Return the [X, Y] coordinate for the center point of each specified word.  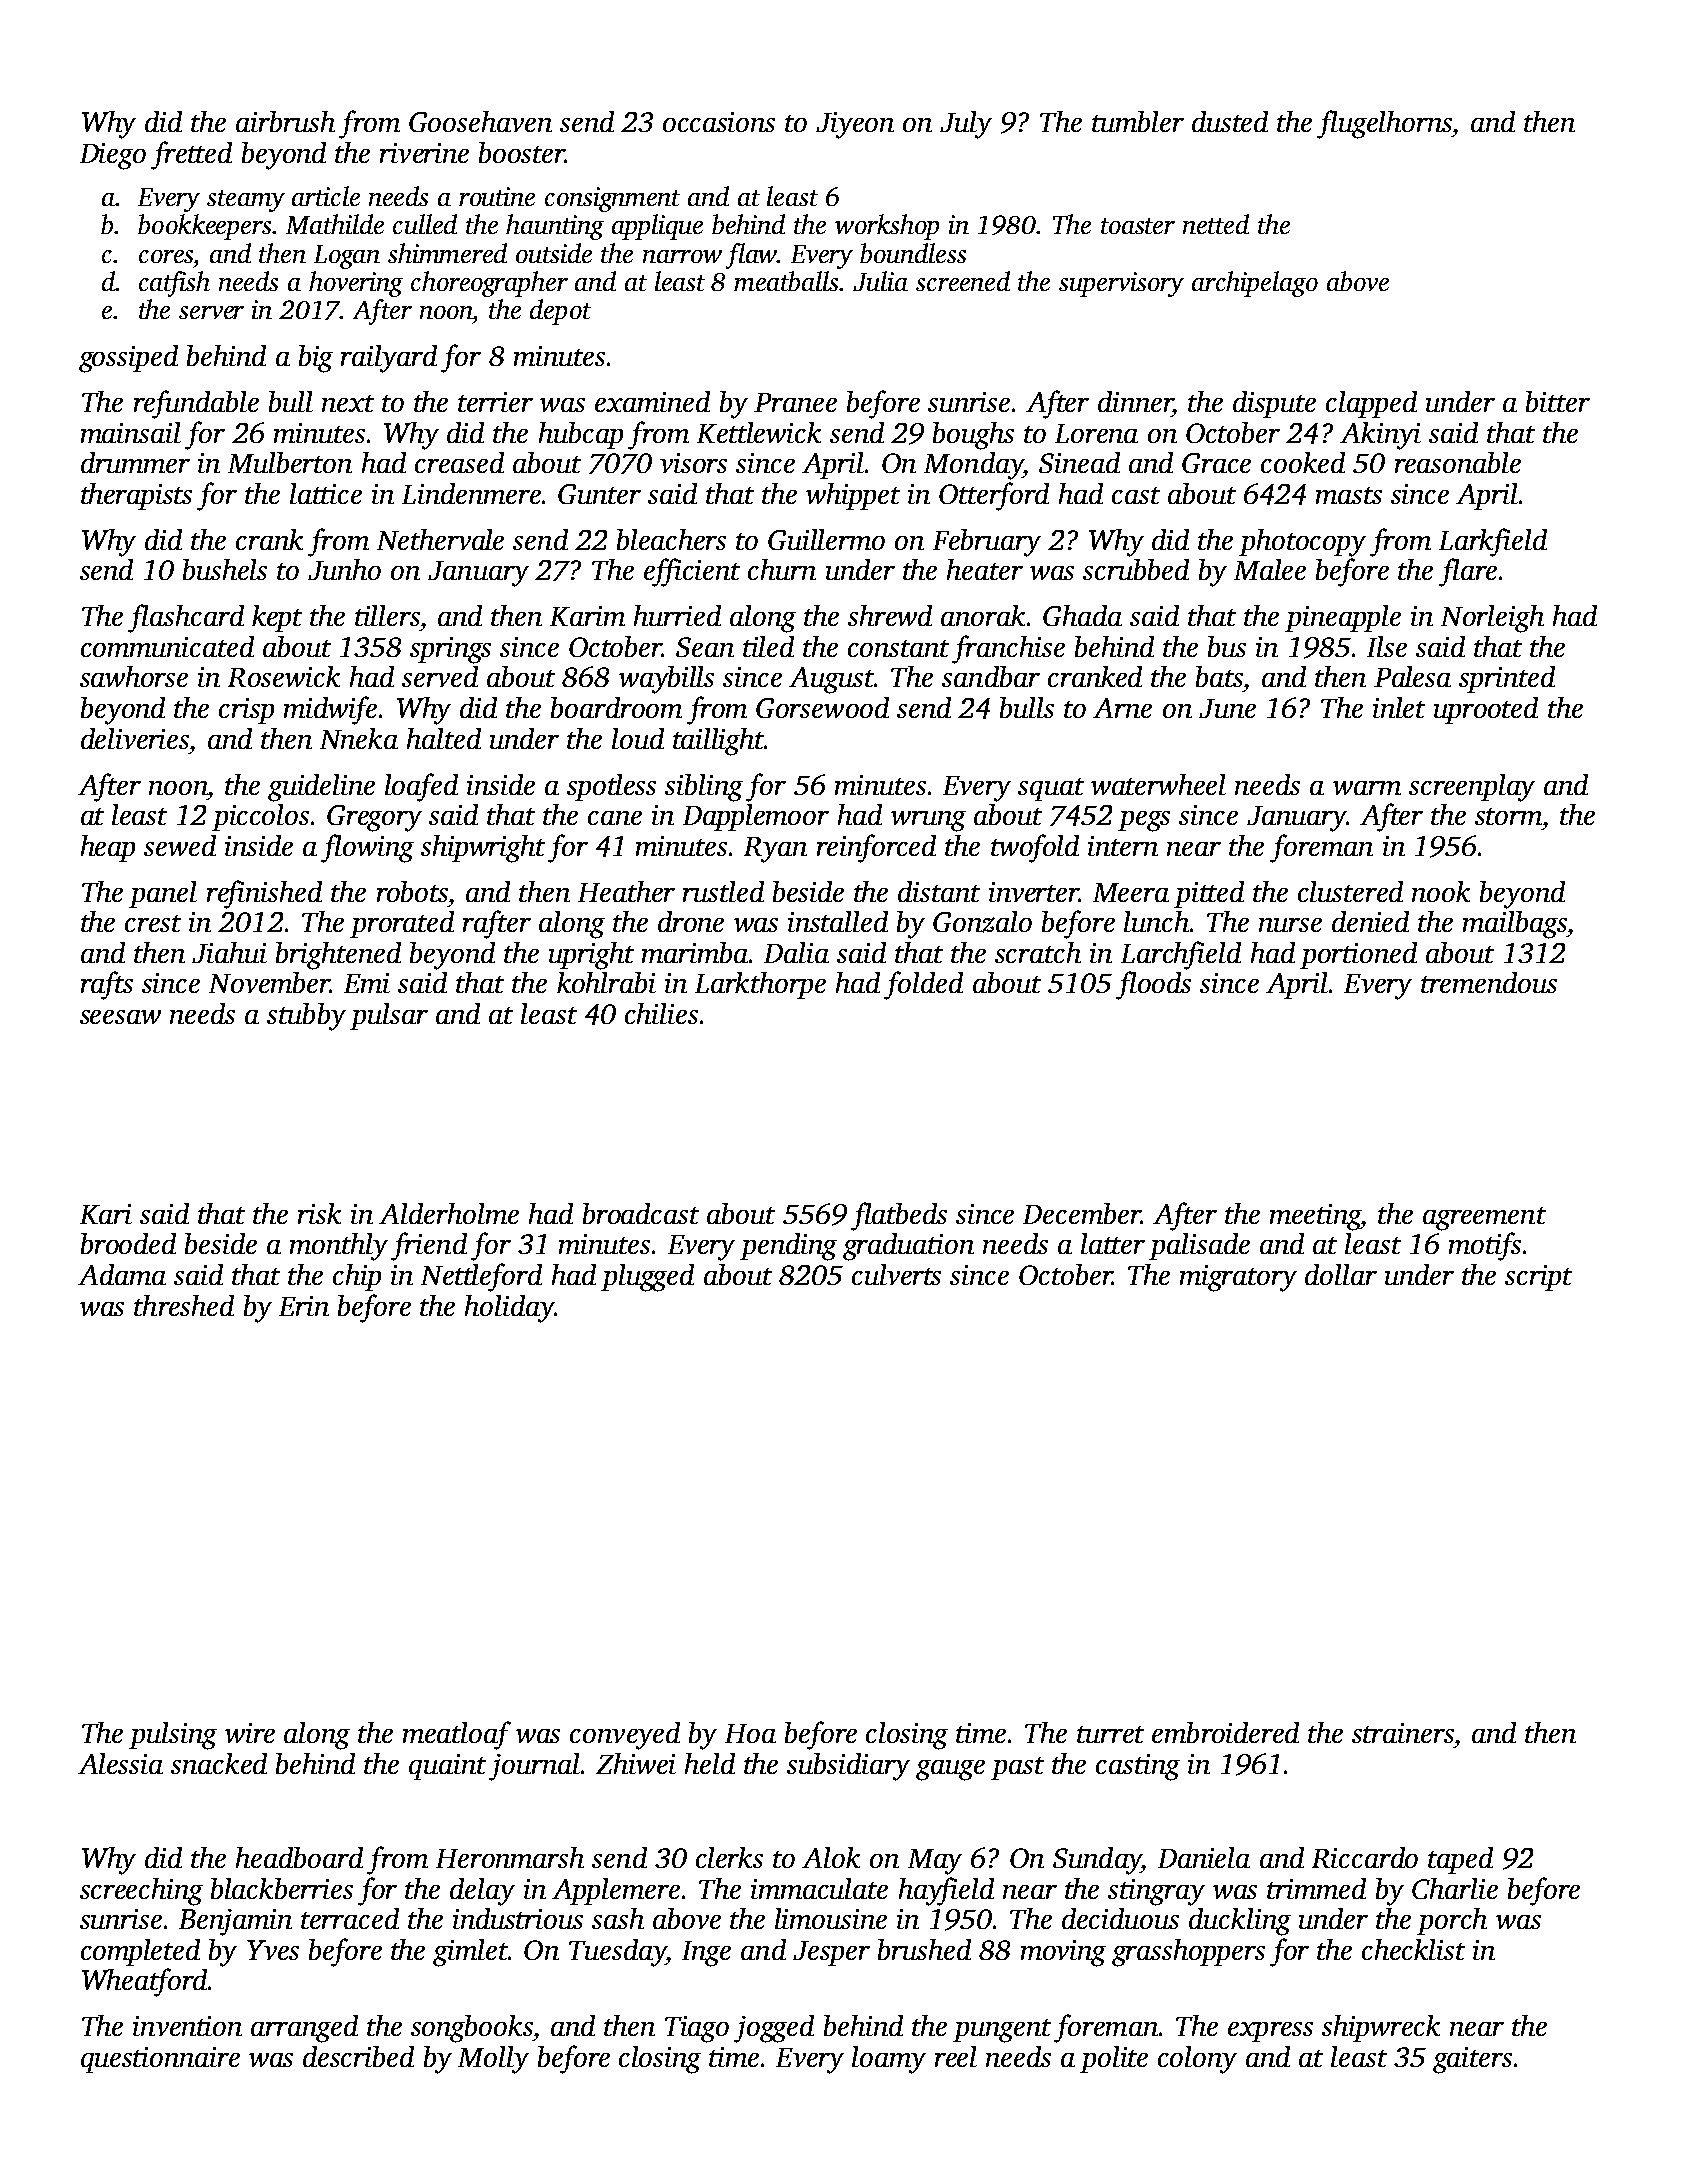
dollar [1341, 1274]
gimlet [470, 1953]
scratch [1038, 952]
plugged [647, 1278]
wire [250, 1733]
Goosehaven [480, 121]
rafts [107, 985]
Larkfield [1493, 542]
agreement [1484, 1219]
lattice [326, 493]
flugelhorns [1384, 124]
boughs [973, 436]
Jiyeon [855, 125]
